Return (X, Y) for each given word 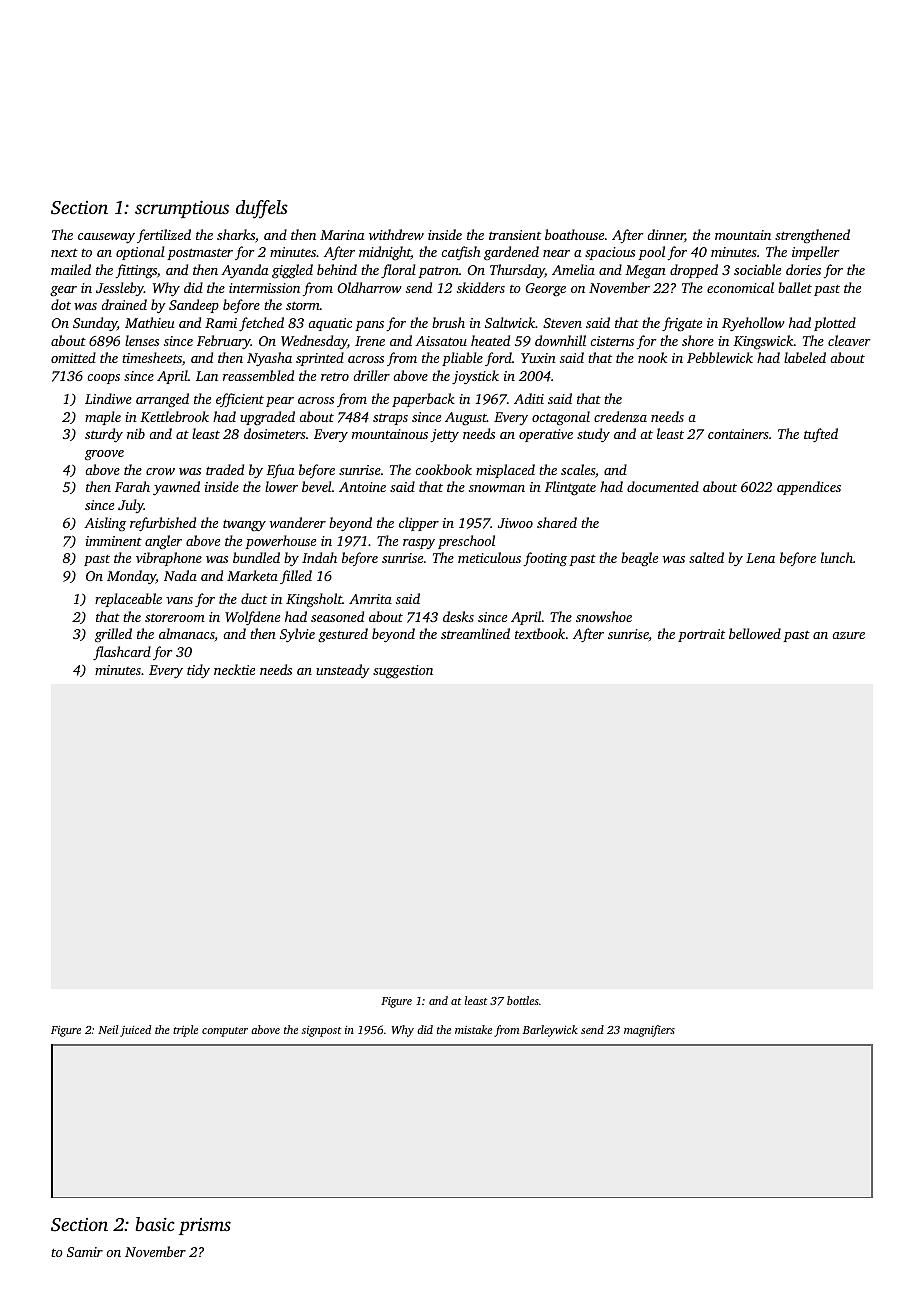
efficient (240, 400)
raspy (419, 544)
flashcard (122, 653)
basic (155, 1224)
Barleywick (550, 1031)
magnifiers (649, 1031)
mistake (473, 1029)
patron (438, 272)
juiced (135, 1031)
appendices (809, 488)
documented (663, 486)
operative (546, 435)
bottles (523, 1000)
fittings (136, 271)
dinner (666, 235)
